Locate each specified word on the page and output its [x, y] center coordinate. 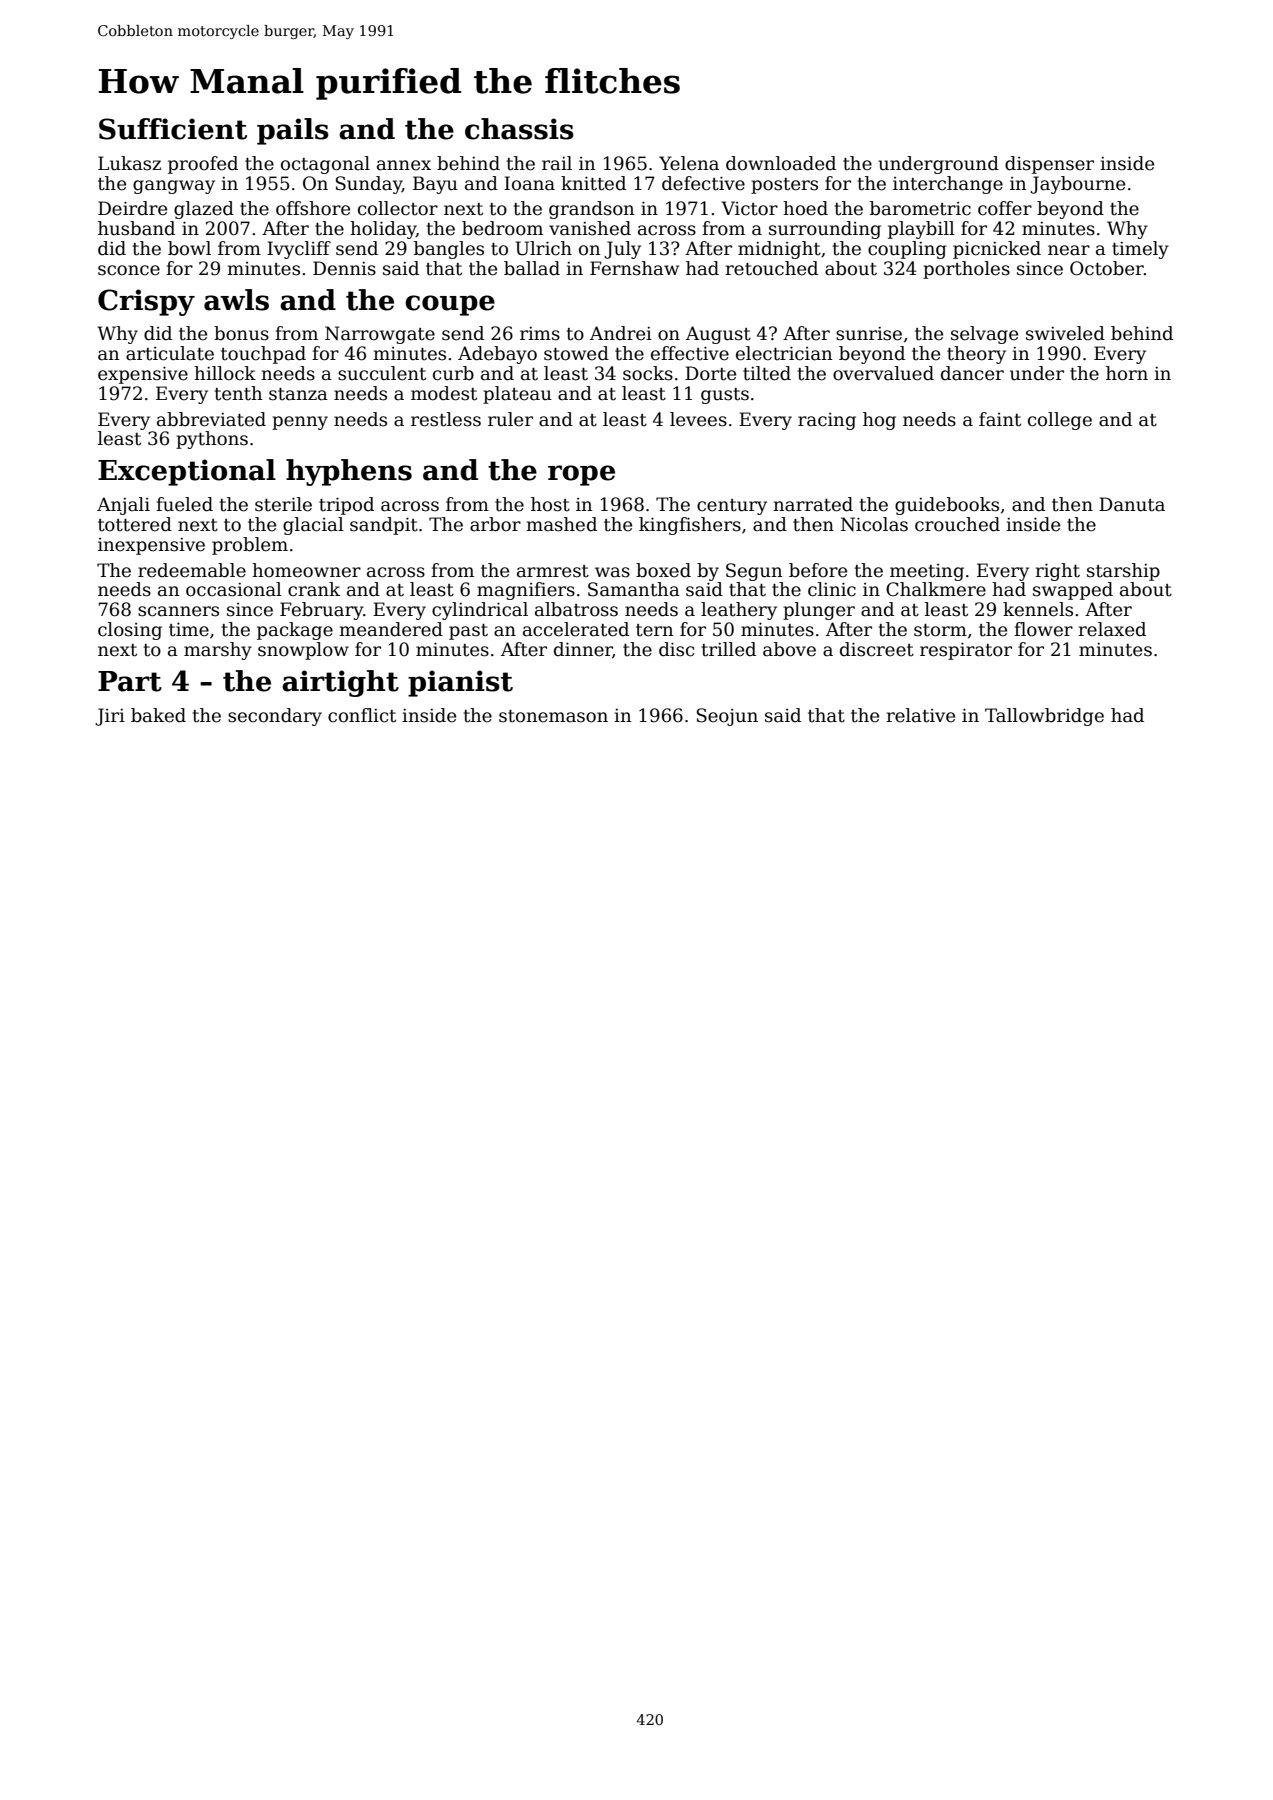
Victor [749, 208]
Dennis [344, 268]
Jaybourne [1077, 185]
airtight [340, 683]
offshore [313, 208]
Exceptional [187, 472]
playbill [921, 230]
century [732, 507]
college [1060, 421]
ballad [532, 268]
